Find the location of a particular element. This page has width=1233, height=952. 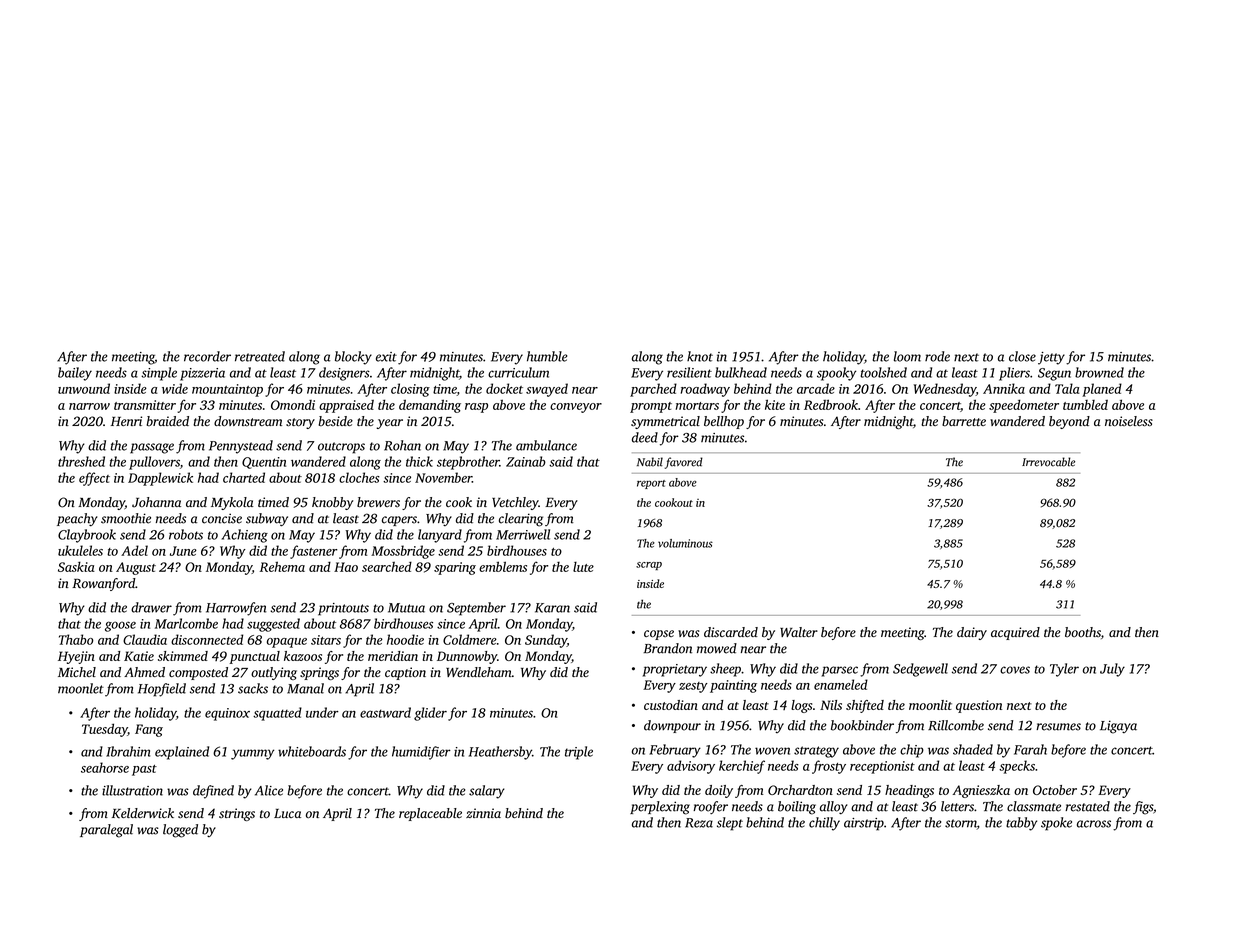

headings is located at coordinates (909, 791).
